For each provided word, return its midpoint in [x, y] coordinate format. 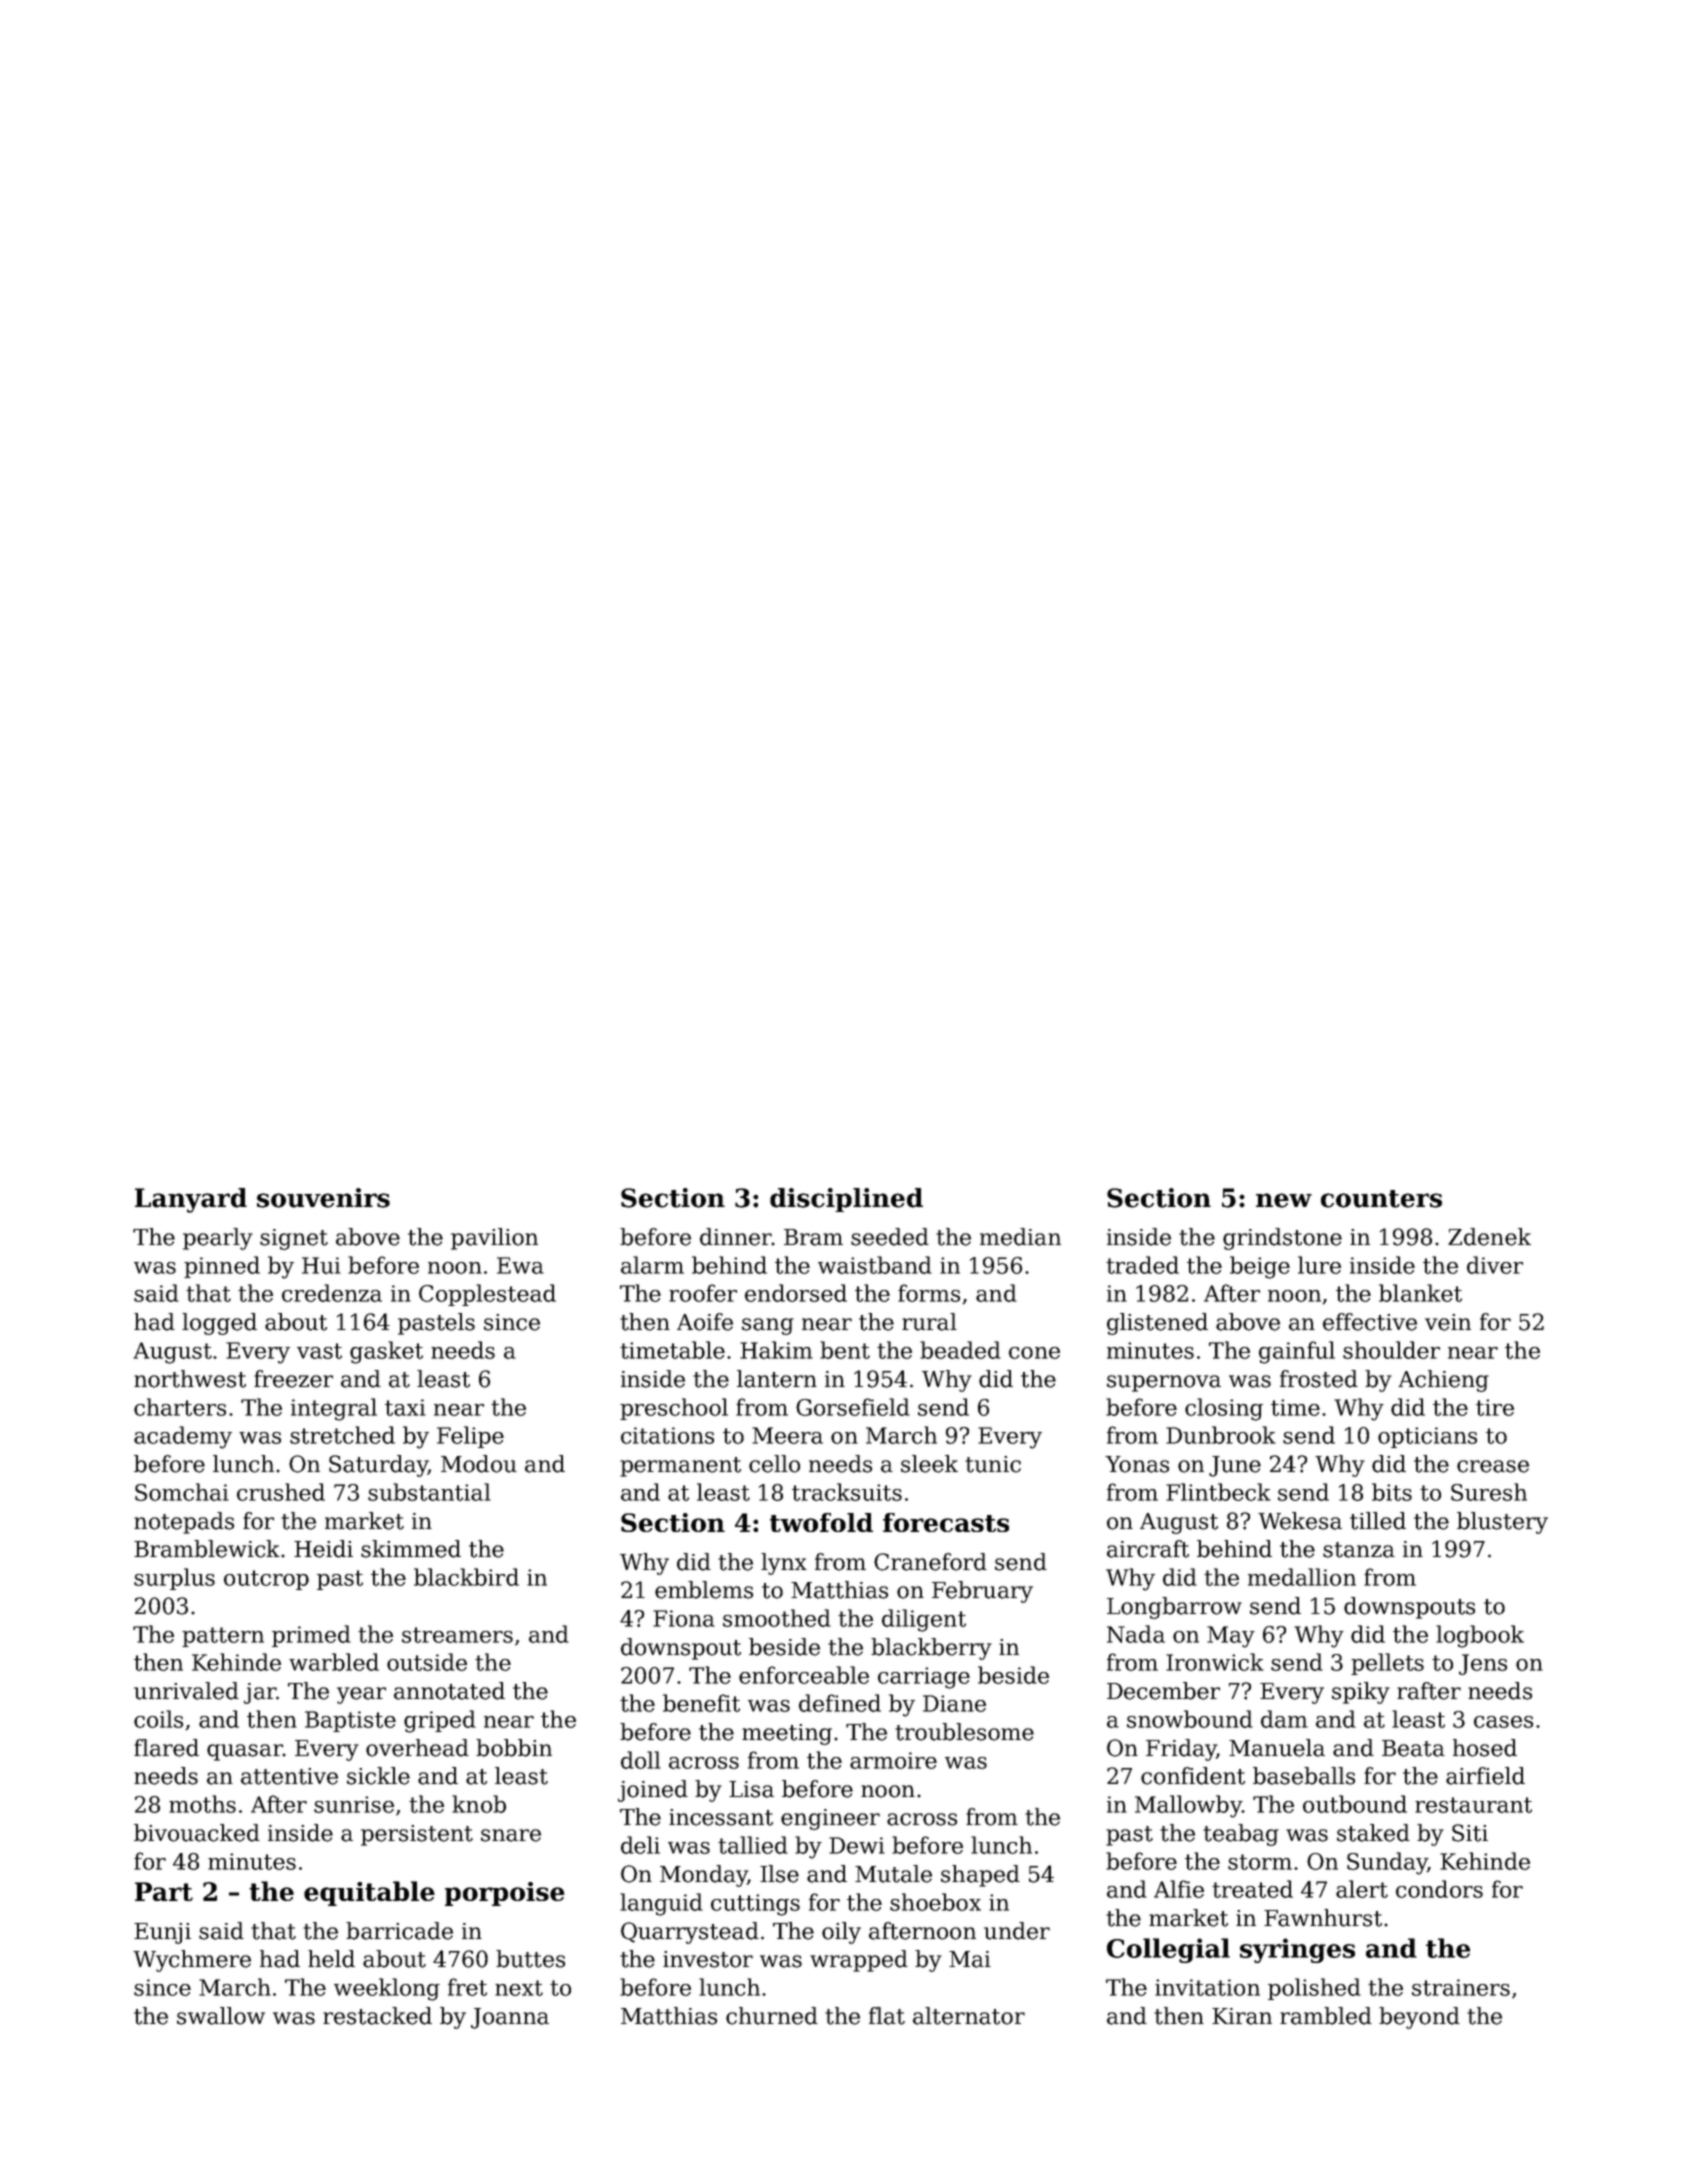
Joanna [510, 2018]
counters [1381, 1199]
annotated [449, 1691]
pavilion [494, 1239]
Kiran [1242, 2016]
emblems [704, 1590]
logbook [1480, 1636]
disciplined [846, 1200]
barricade [399, 1931]
